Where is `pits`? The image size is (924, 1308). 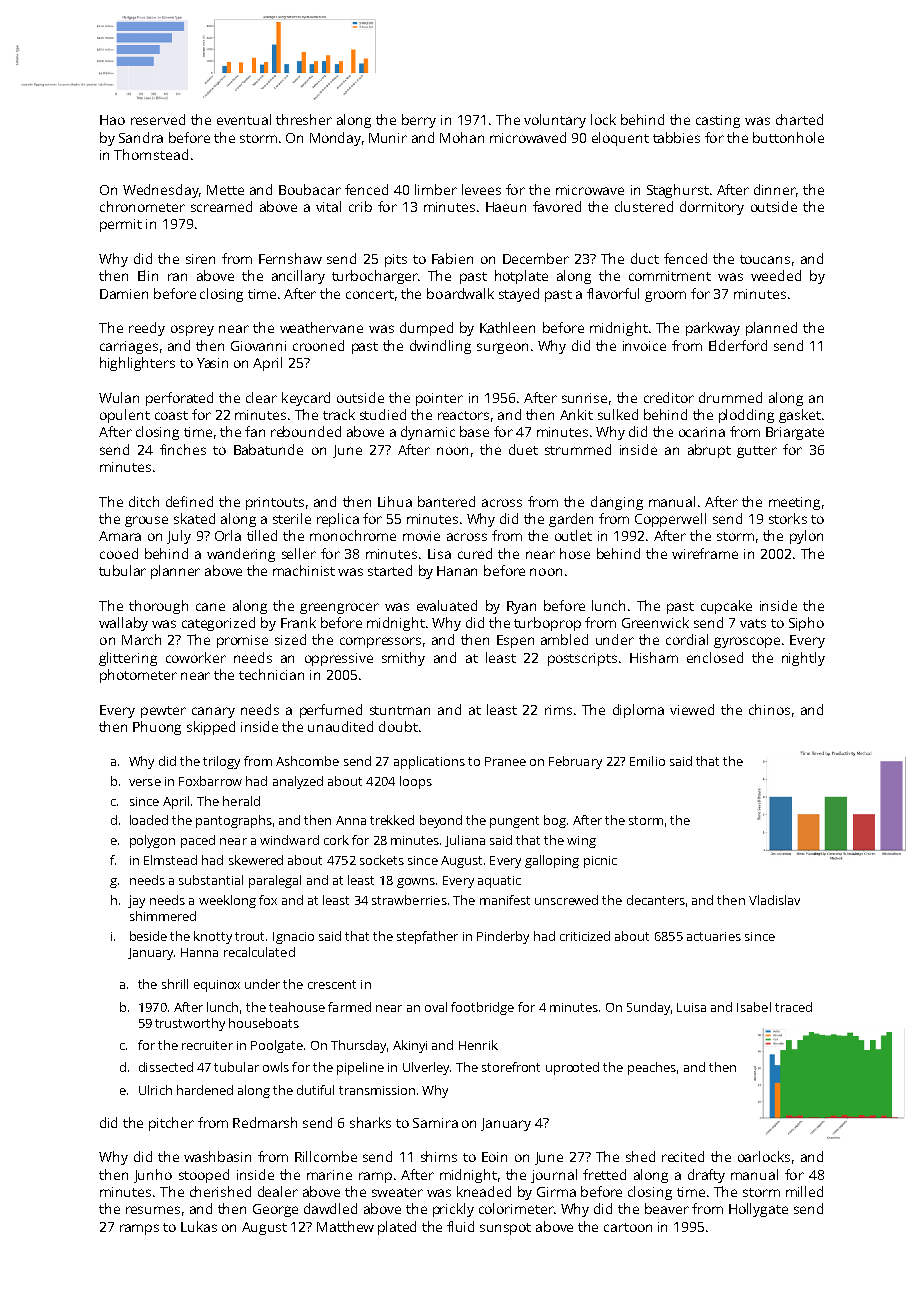 pits is located at coordinates (396, 260).
